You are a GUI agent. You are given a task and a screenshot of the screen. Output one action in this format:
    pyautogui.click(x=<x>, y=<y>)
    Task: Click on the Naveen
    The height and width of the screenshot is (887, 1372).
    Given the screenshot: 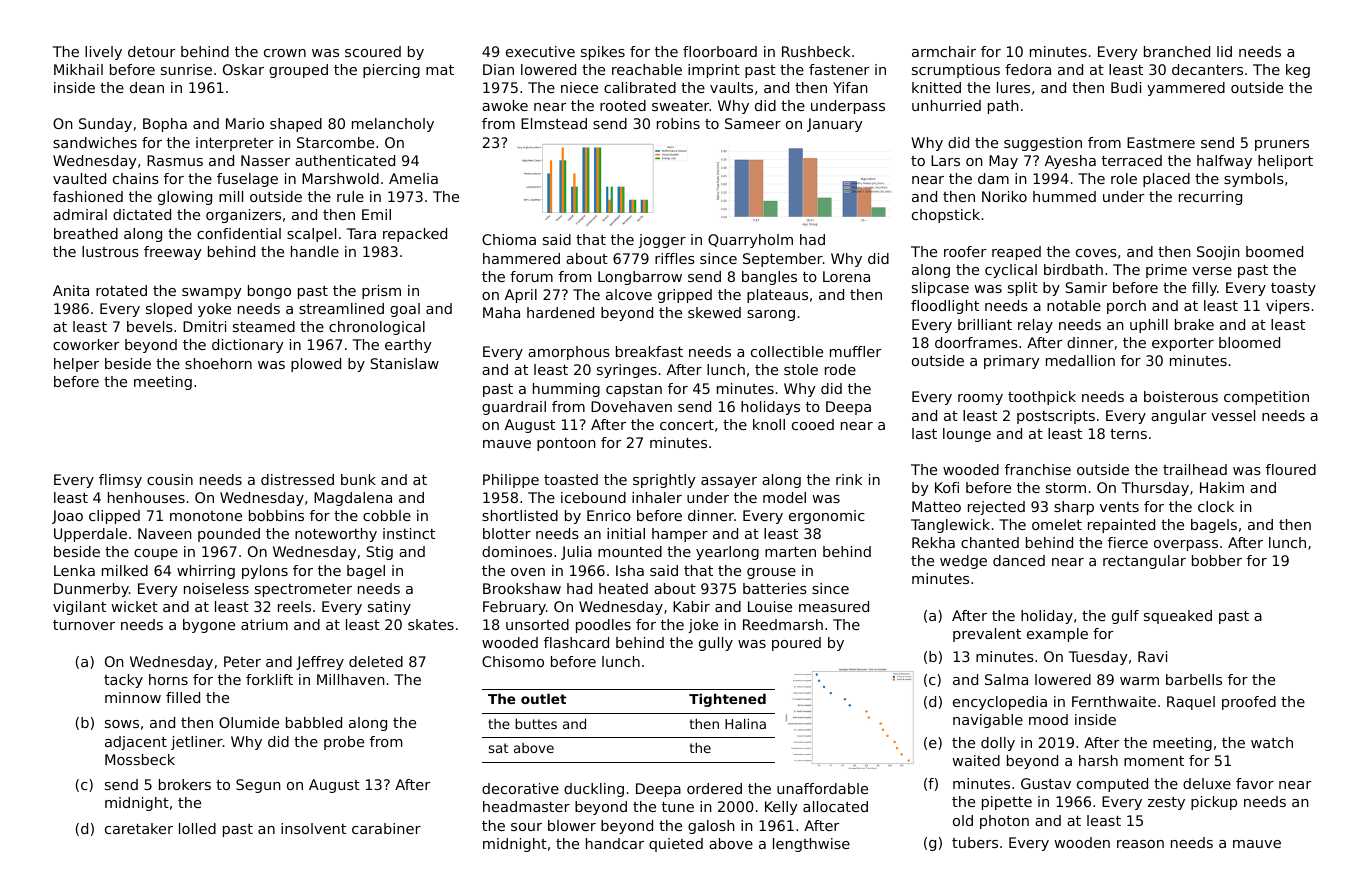 What is the action you would take?
    pyautogui.click(x=165, y=533)
